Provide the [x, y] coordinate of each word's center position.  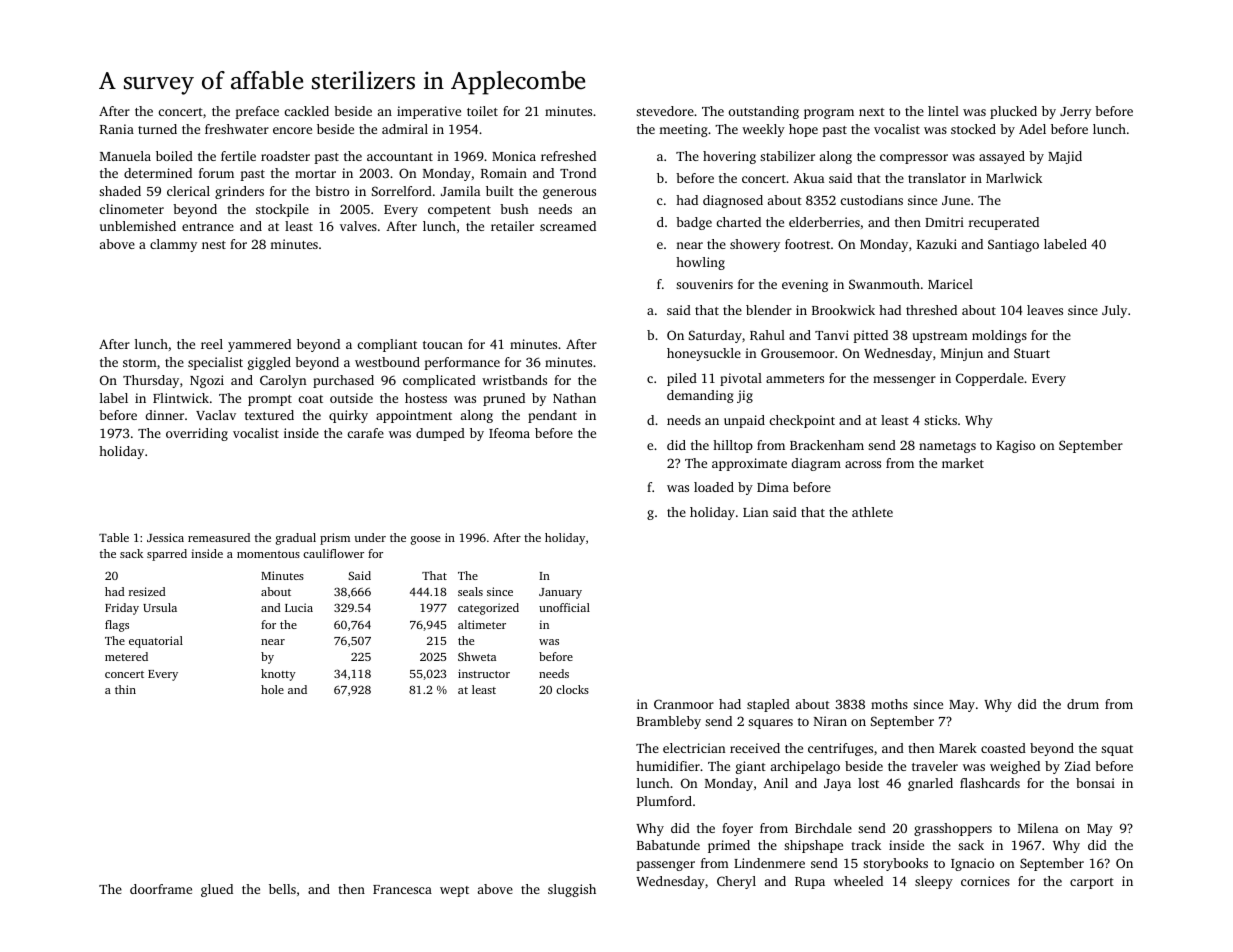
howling [700, 263]
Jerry [1075, 113]
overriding [197, 434]
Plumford [664, 801]
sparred [167, 555]
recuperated [1004, 223]
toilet [482, 111]
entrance [208, 227]
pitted [870, 336]
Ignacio [972, 864]
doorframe [161, 889]
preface [257, 112]
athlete [872, 512]
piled [682, 379]
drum [1083, 704]
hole [272, 689]
